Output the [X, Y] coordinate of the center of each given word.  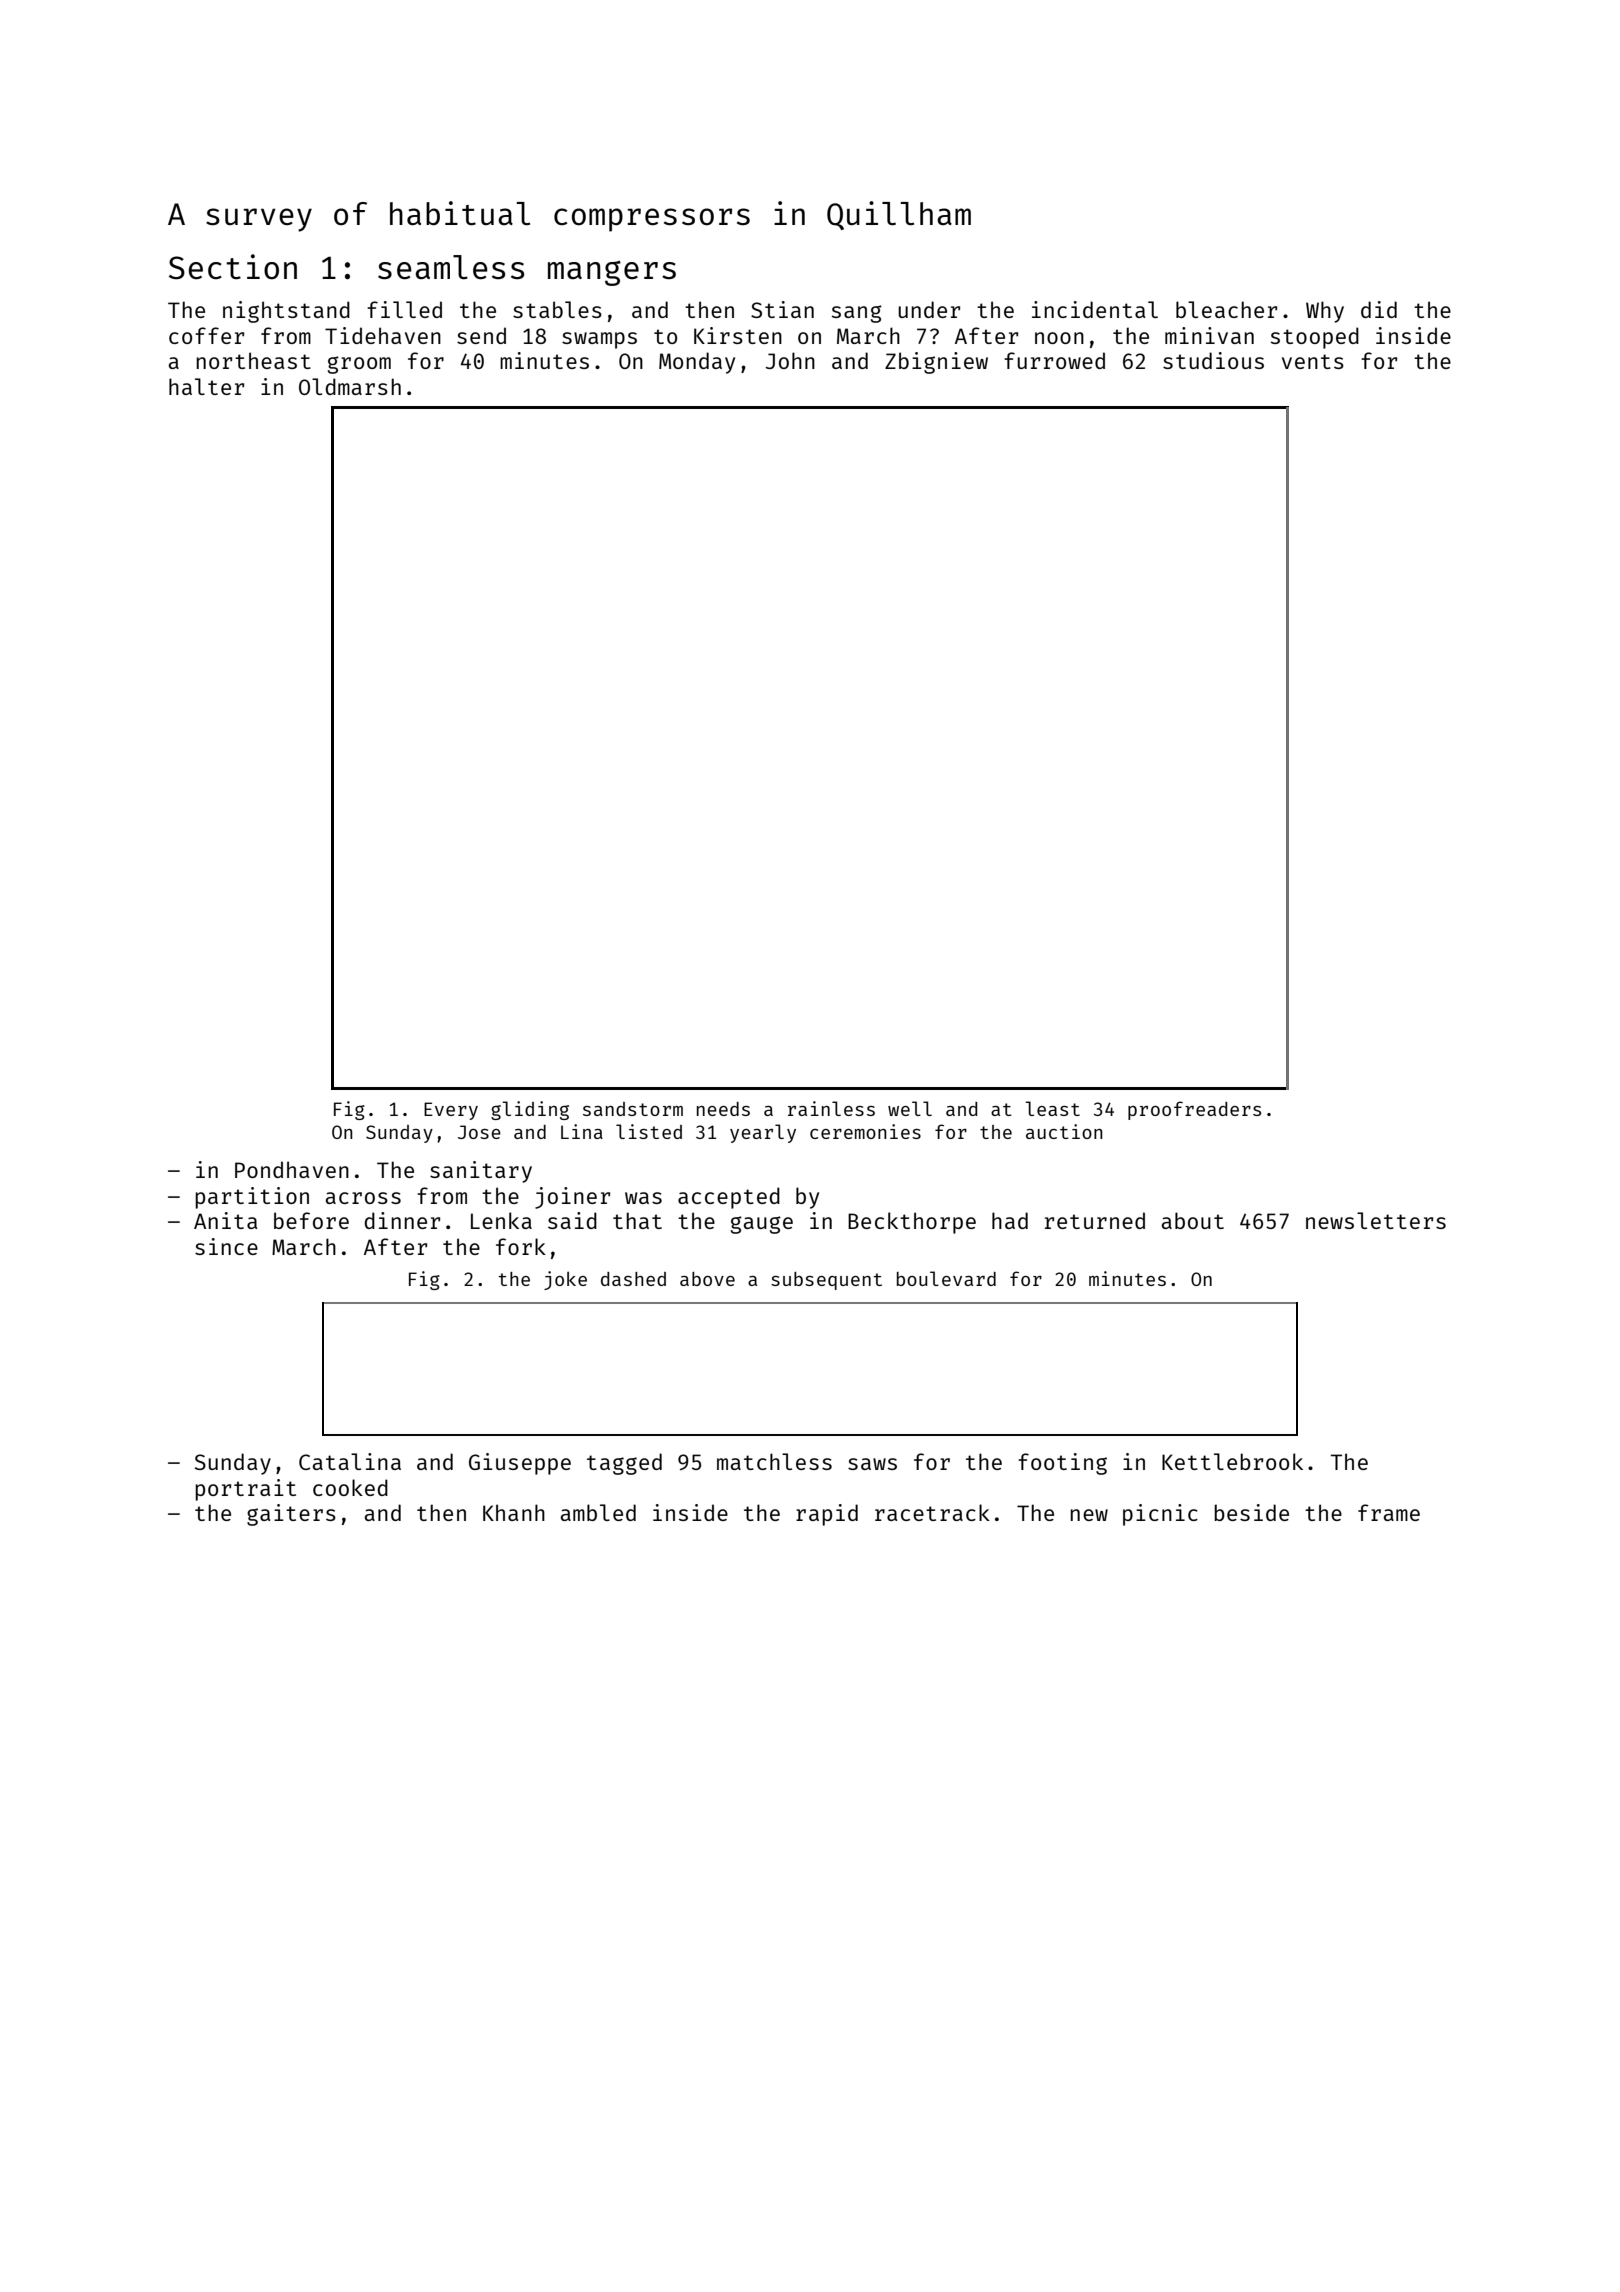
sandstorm [633, 1109]
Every [451, 1111]
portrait [245, 1490]
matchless [774, 1461]
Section [233, 267]
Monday [697, 363]
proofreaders [1194, 1110]
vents [1313, 361]
